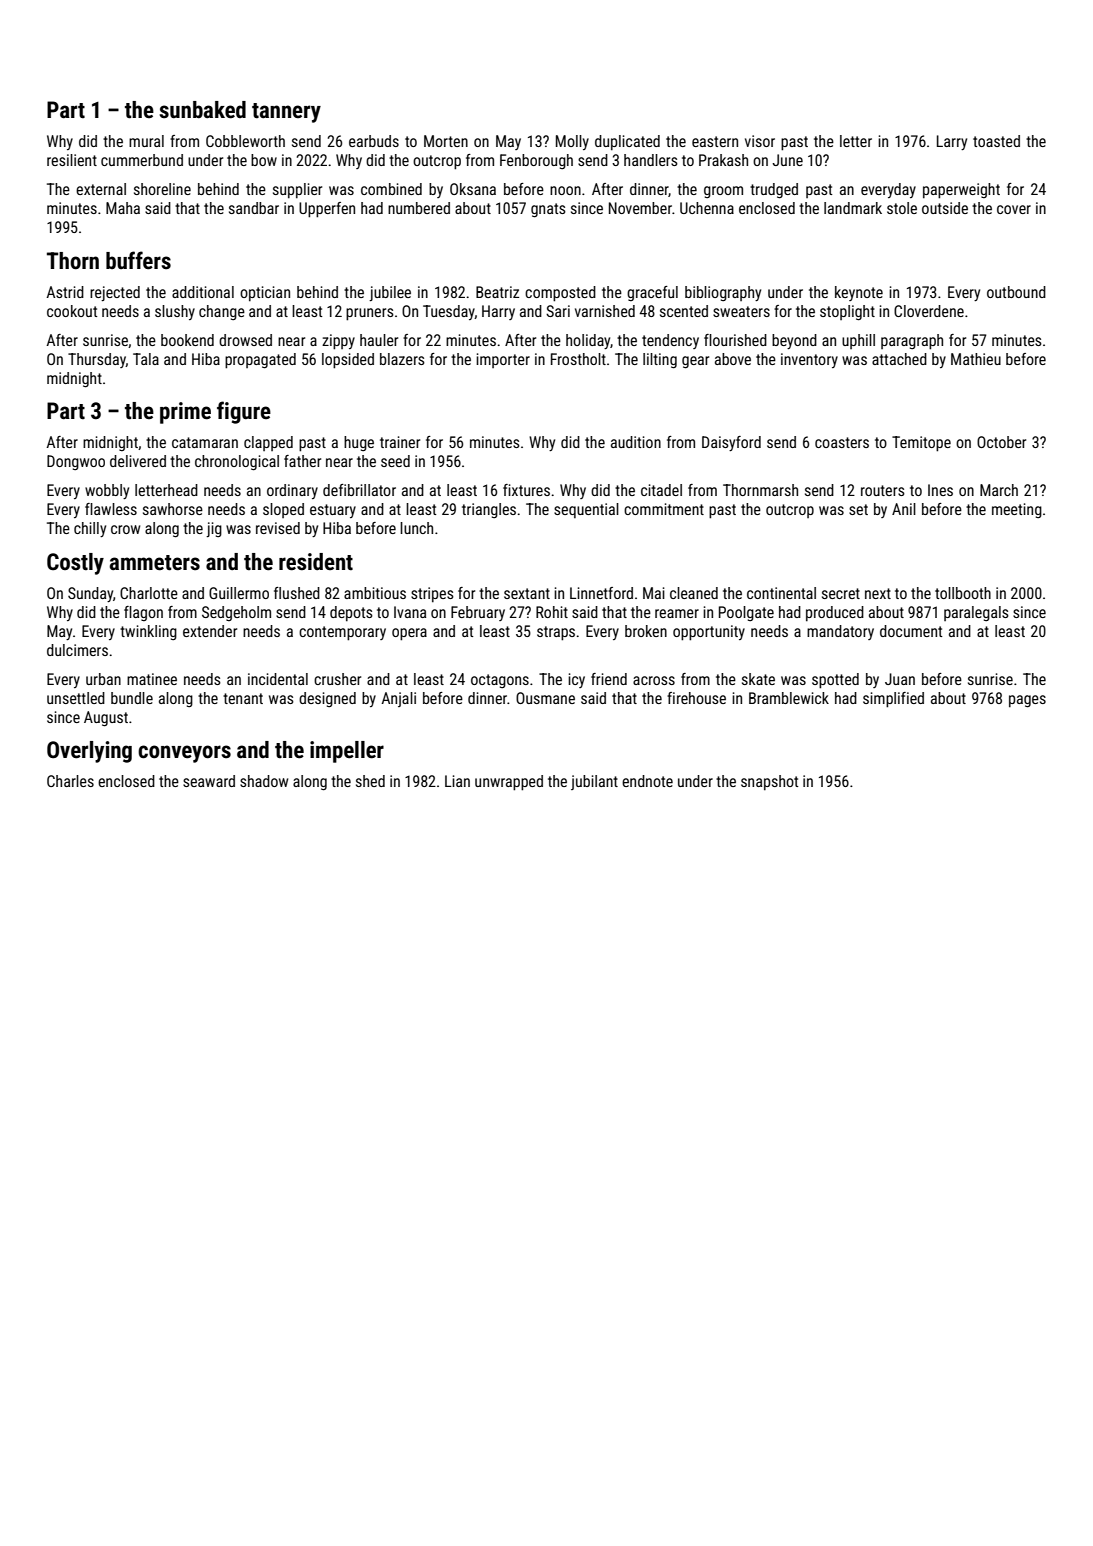  What do you see at coordinates (449, 312) in the document?
I see `Tuesday` at bounding box center [449, 312].
